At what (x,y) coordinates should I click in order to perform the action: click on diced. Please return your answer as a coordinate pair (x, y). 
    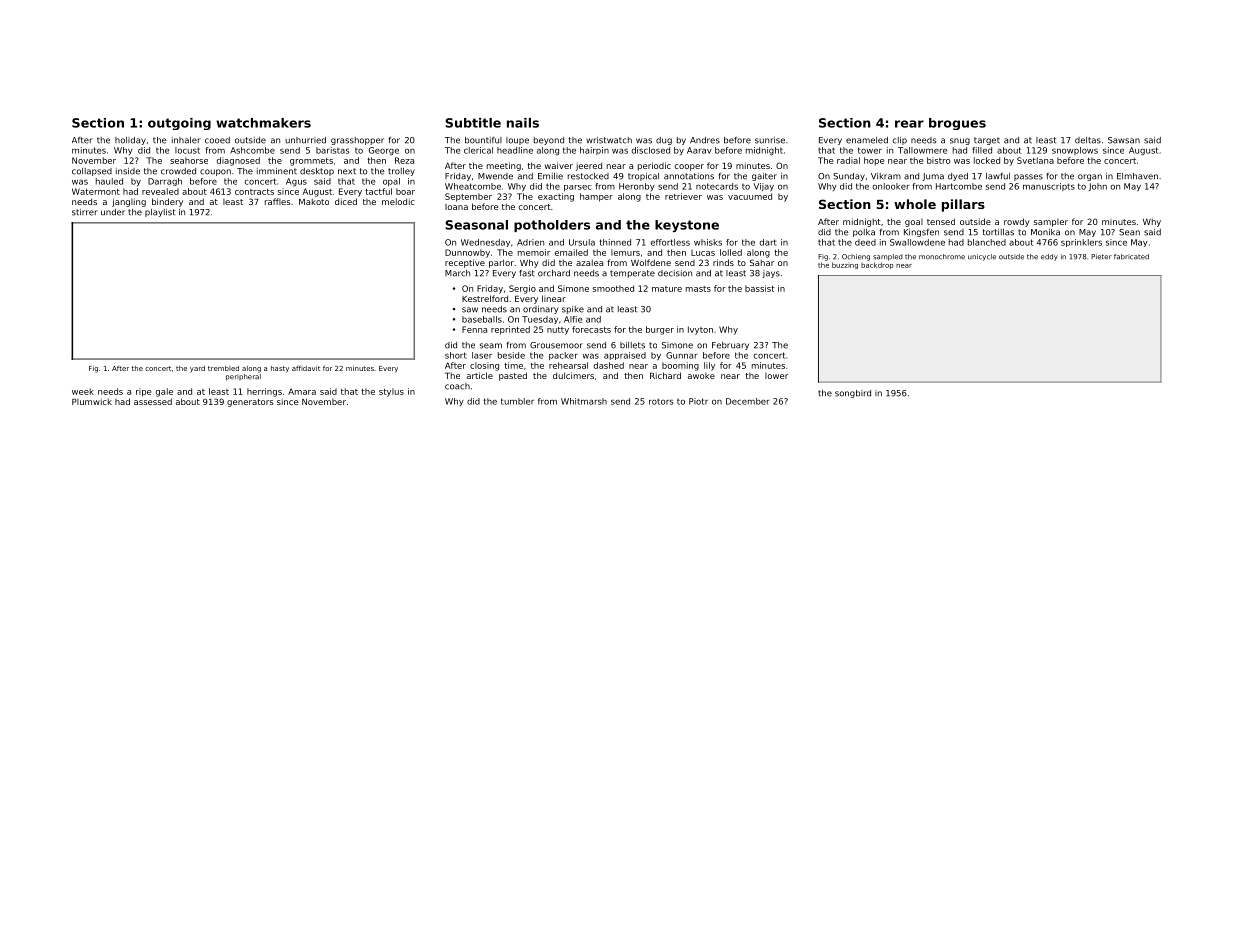
    Looking at the image, I should click on (346, 201).
